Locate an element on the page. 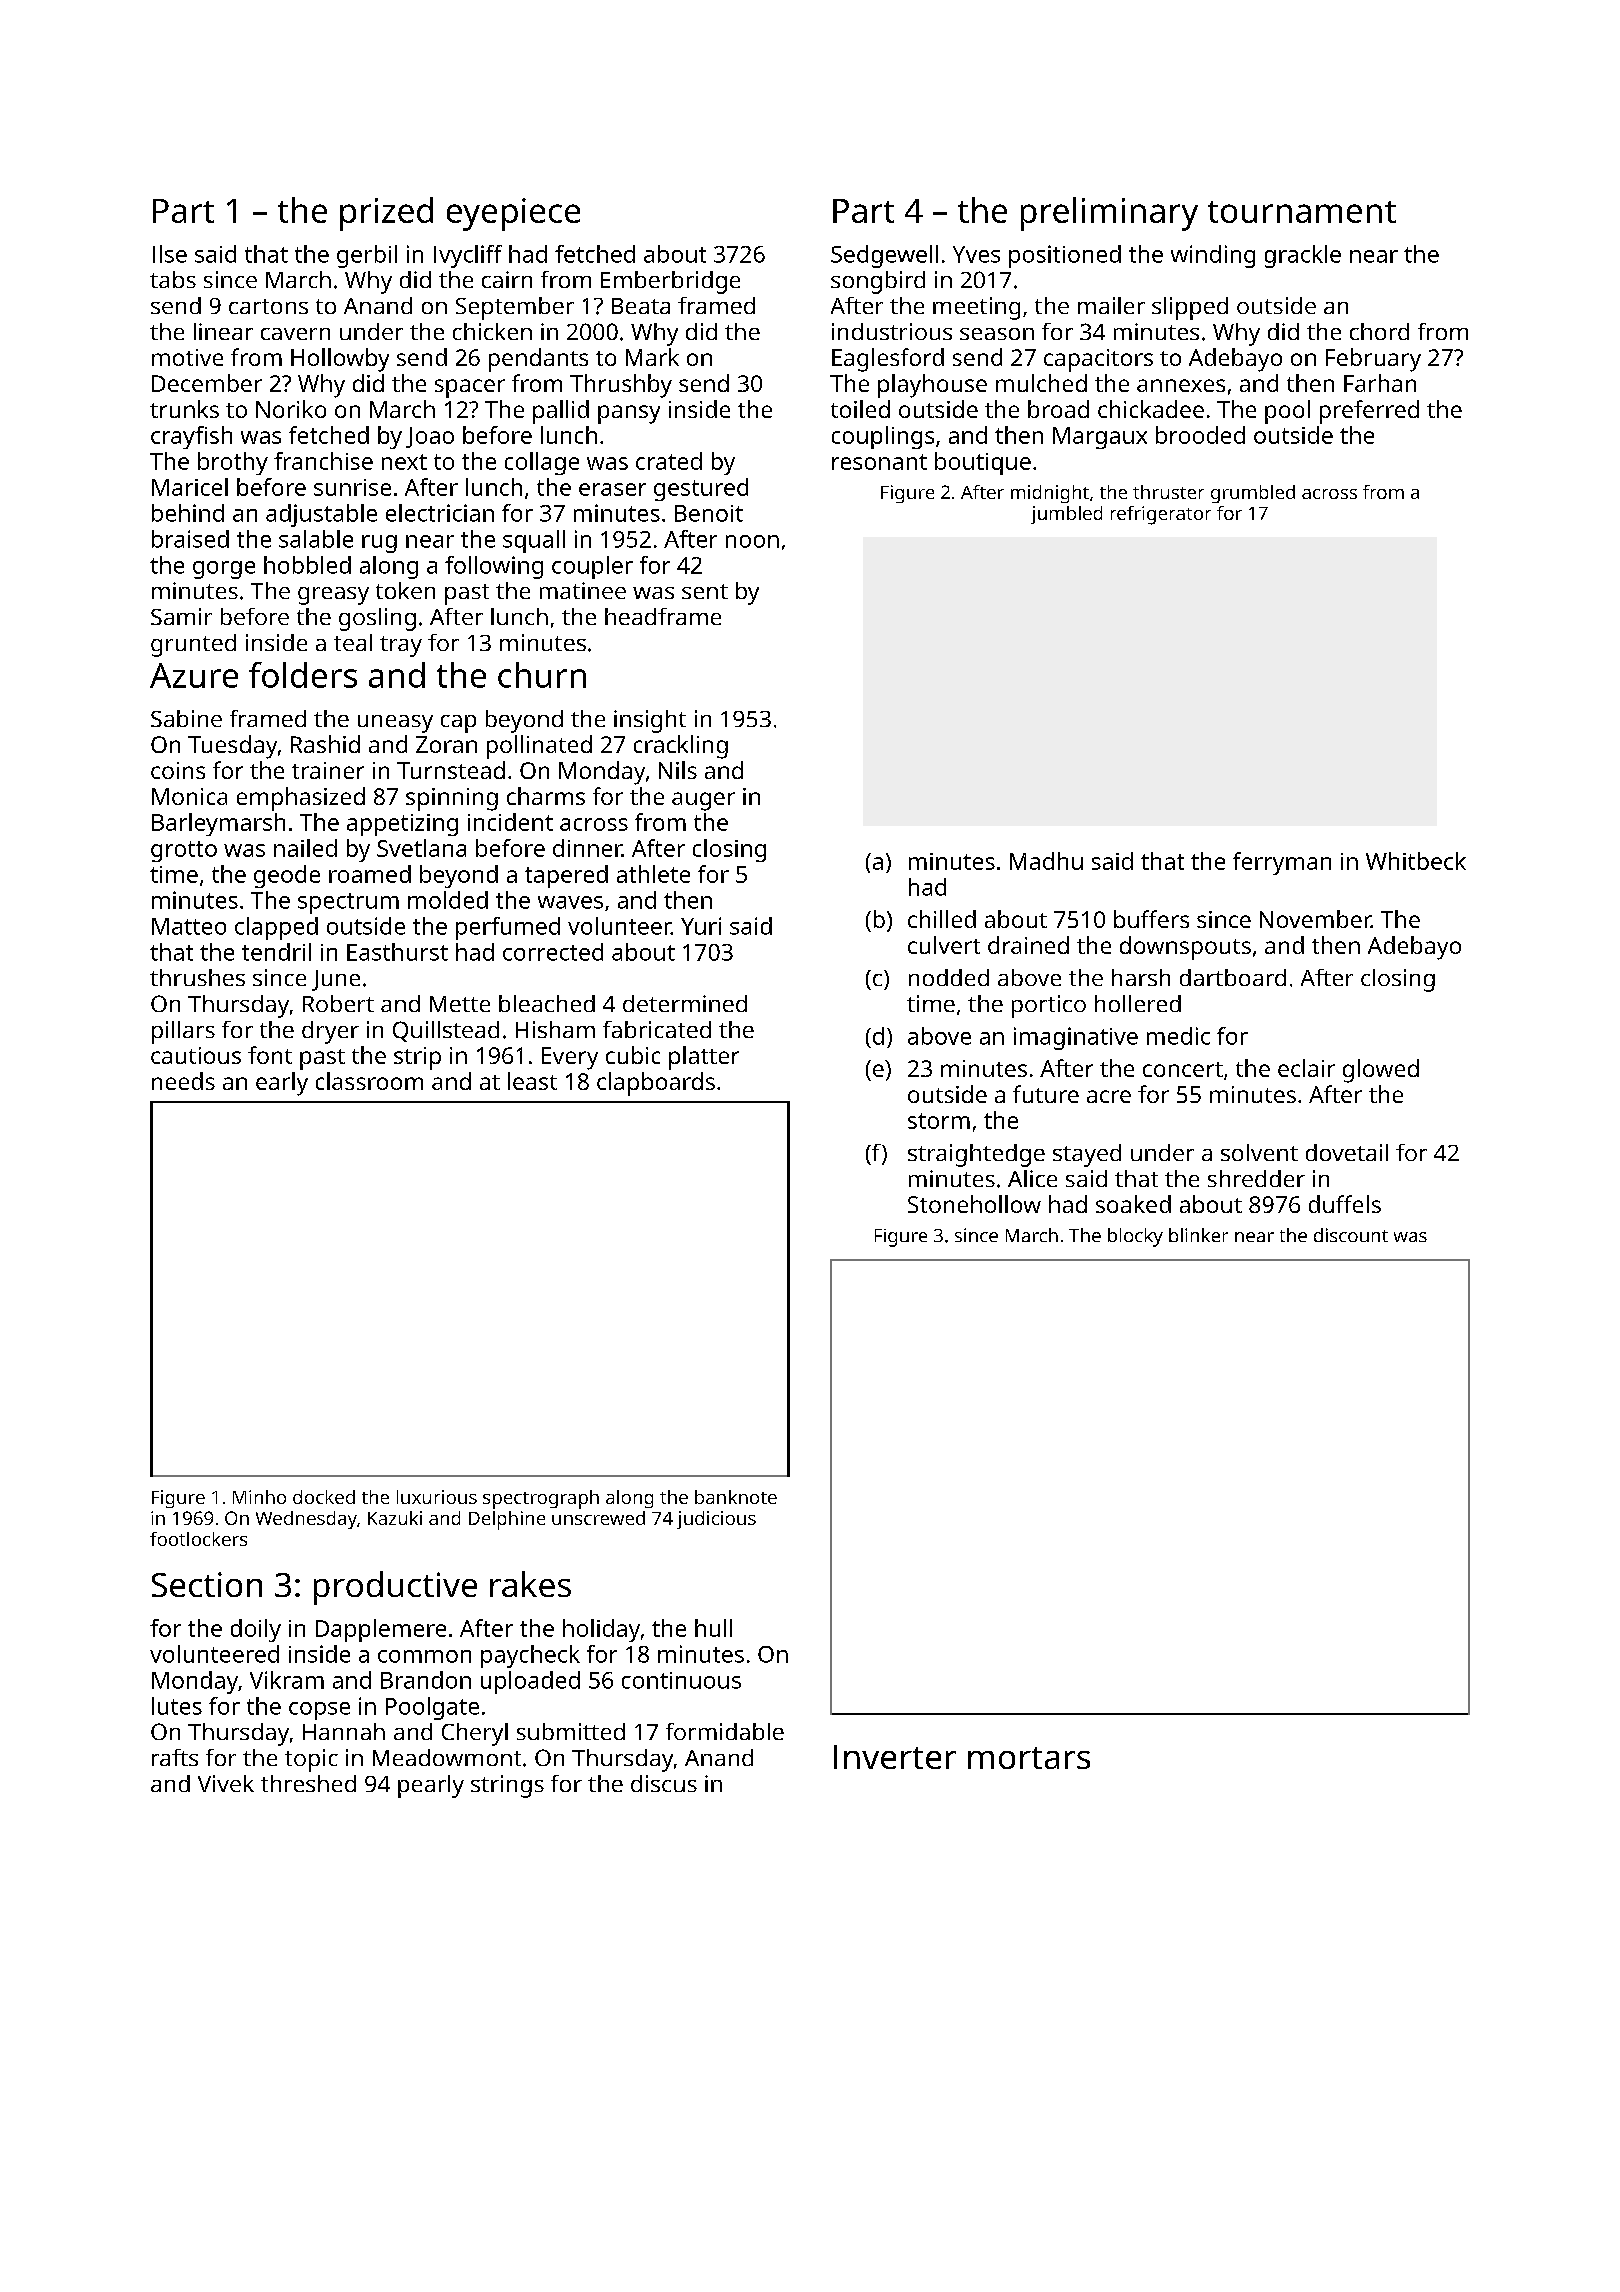 The width and height of the page is (1620, 2292). grumbled is located at coordinates (1253, 494).
